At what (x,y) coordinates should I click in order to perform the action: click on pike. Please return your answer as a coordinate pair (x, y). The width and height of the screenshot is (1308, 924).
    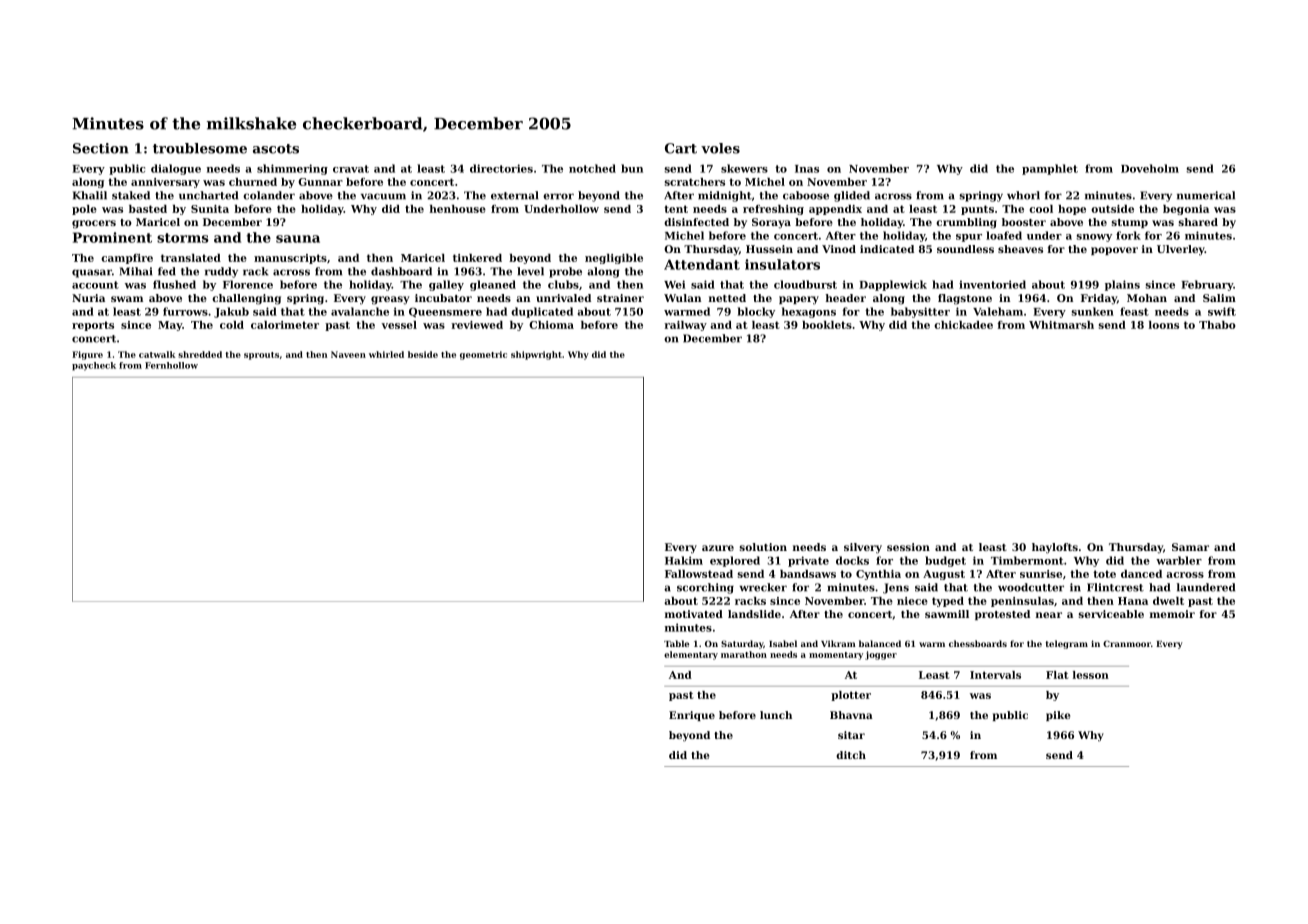
    Looking at the image, I should click on (1058, 716).
